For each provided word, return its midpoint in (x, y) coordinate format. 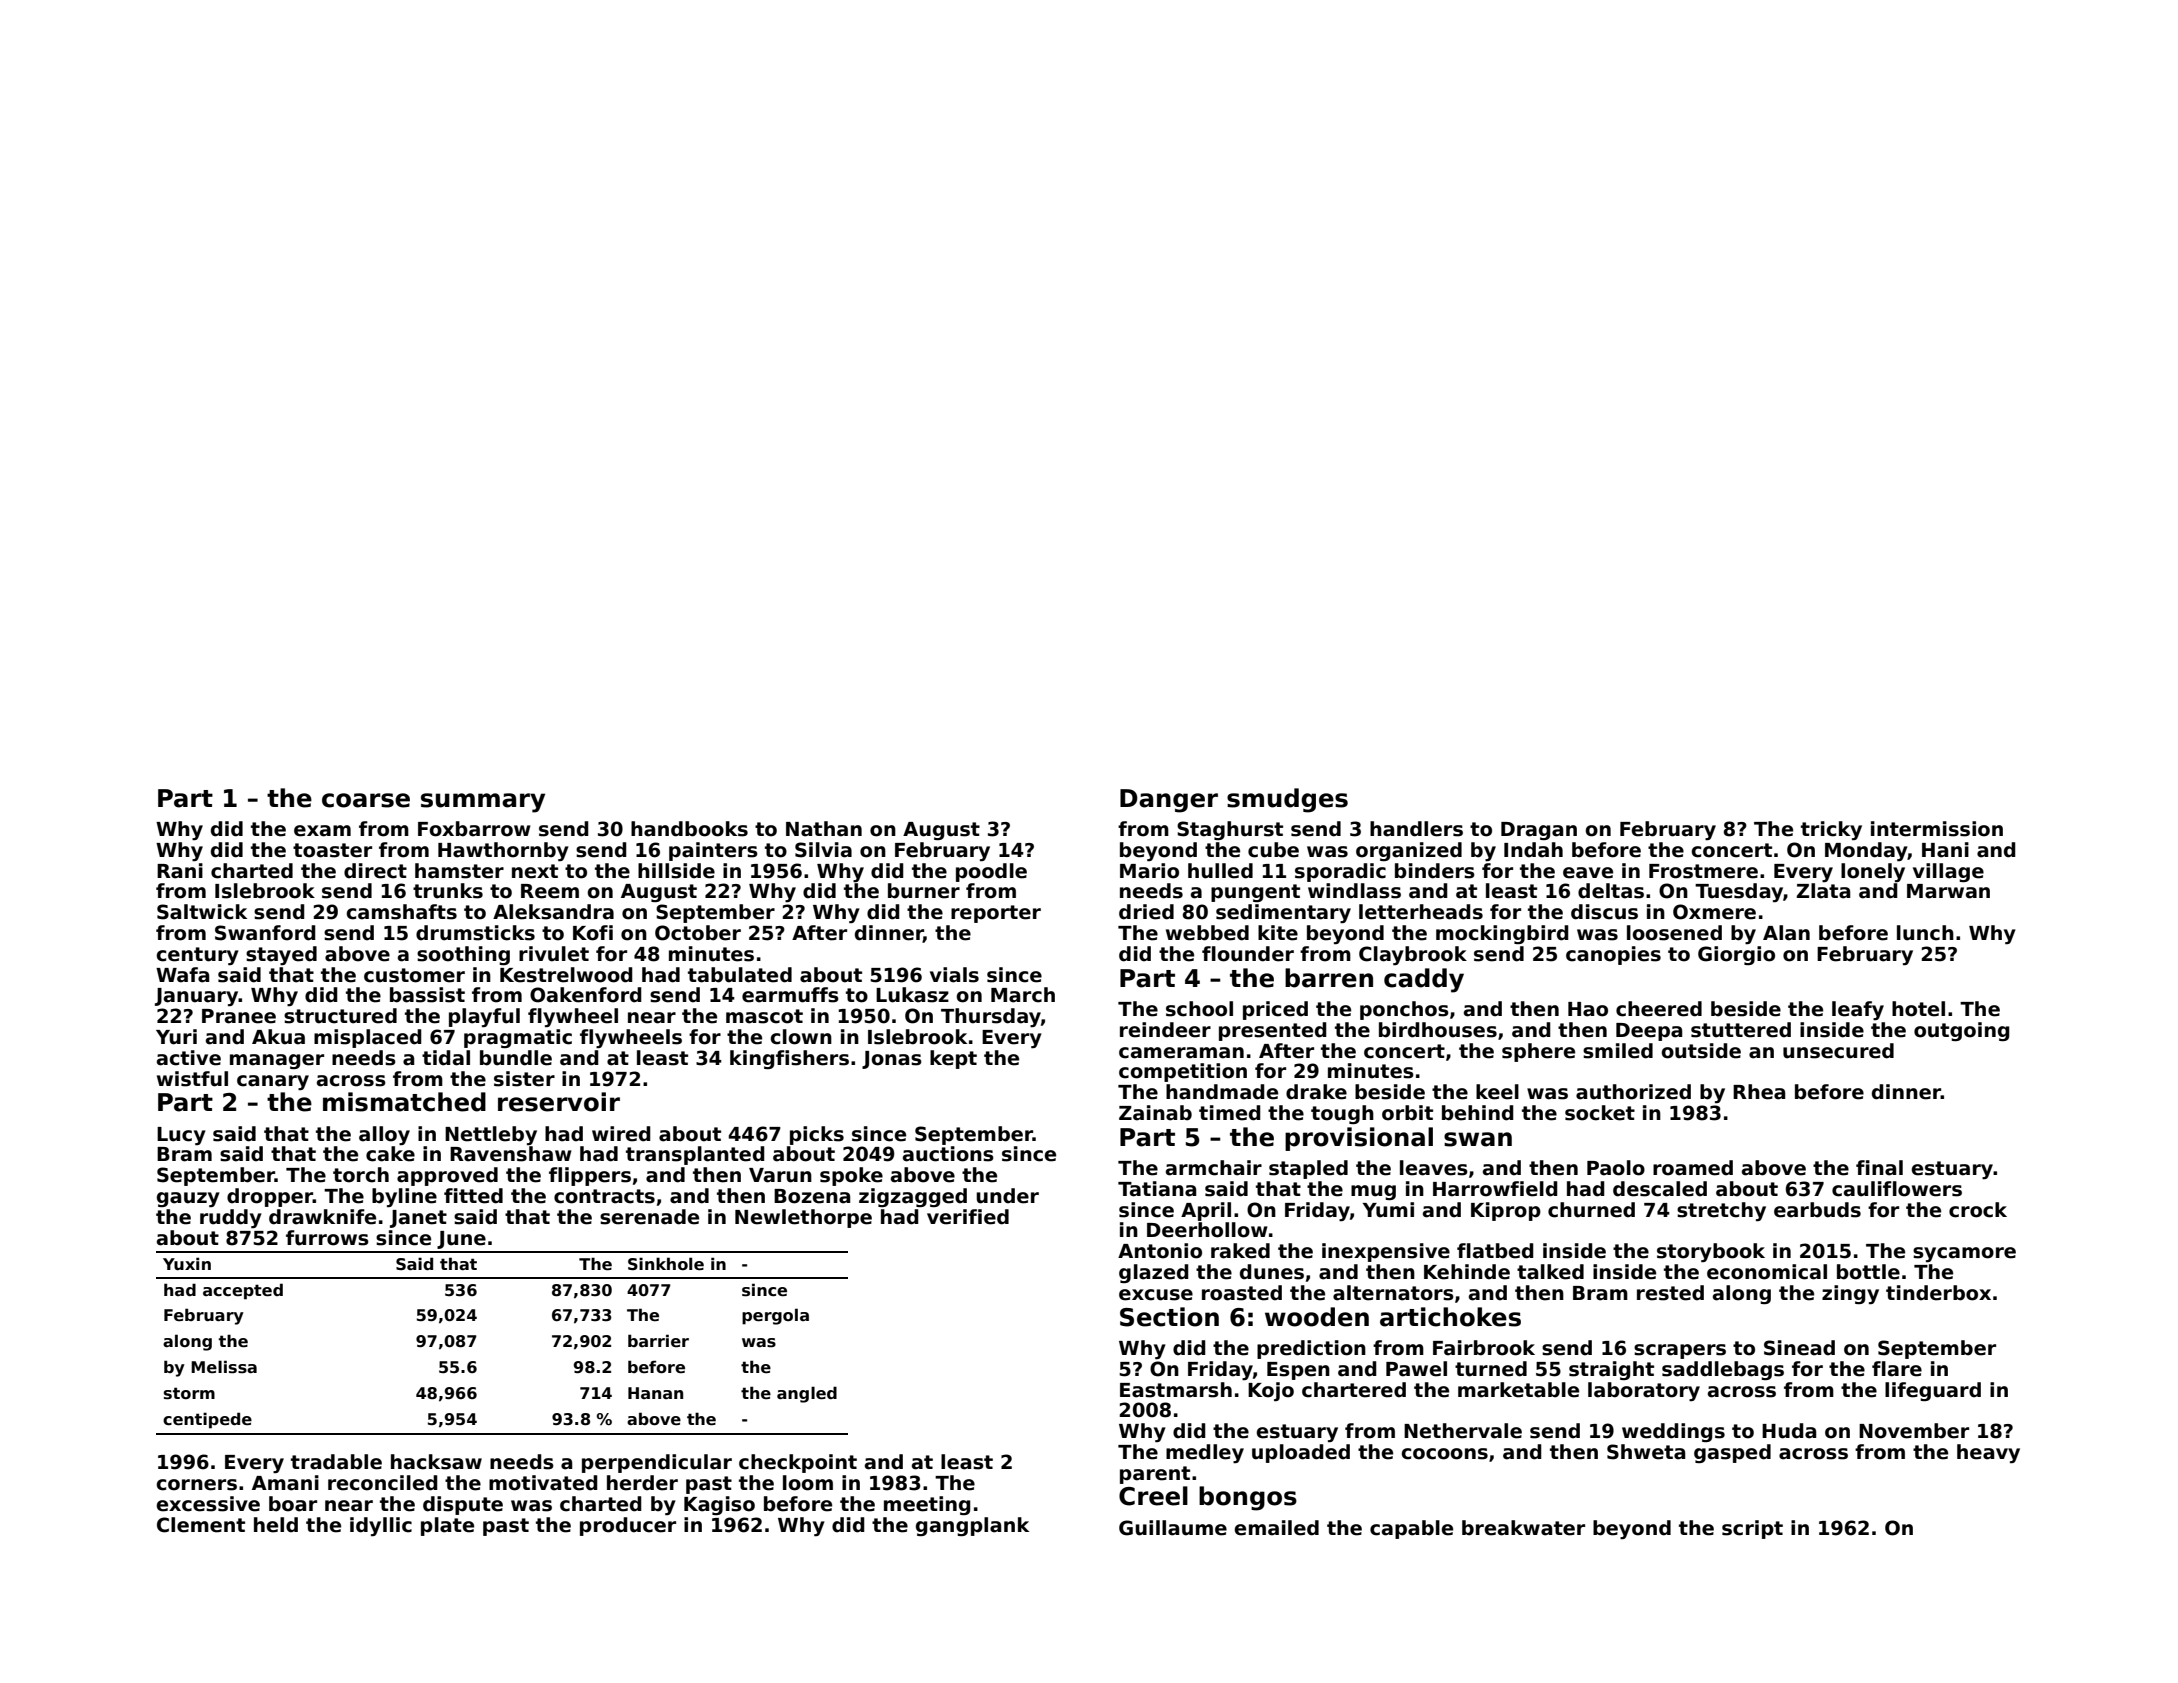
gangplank (972, 1526)
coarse (366, 800)
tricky (1831, 830)
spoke (851, 1176)
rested (1670, 1293)
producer (628, 1526)
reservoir (559, 1102)
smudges (1287, 800)
